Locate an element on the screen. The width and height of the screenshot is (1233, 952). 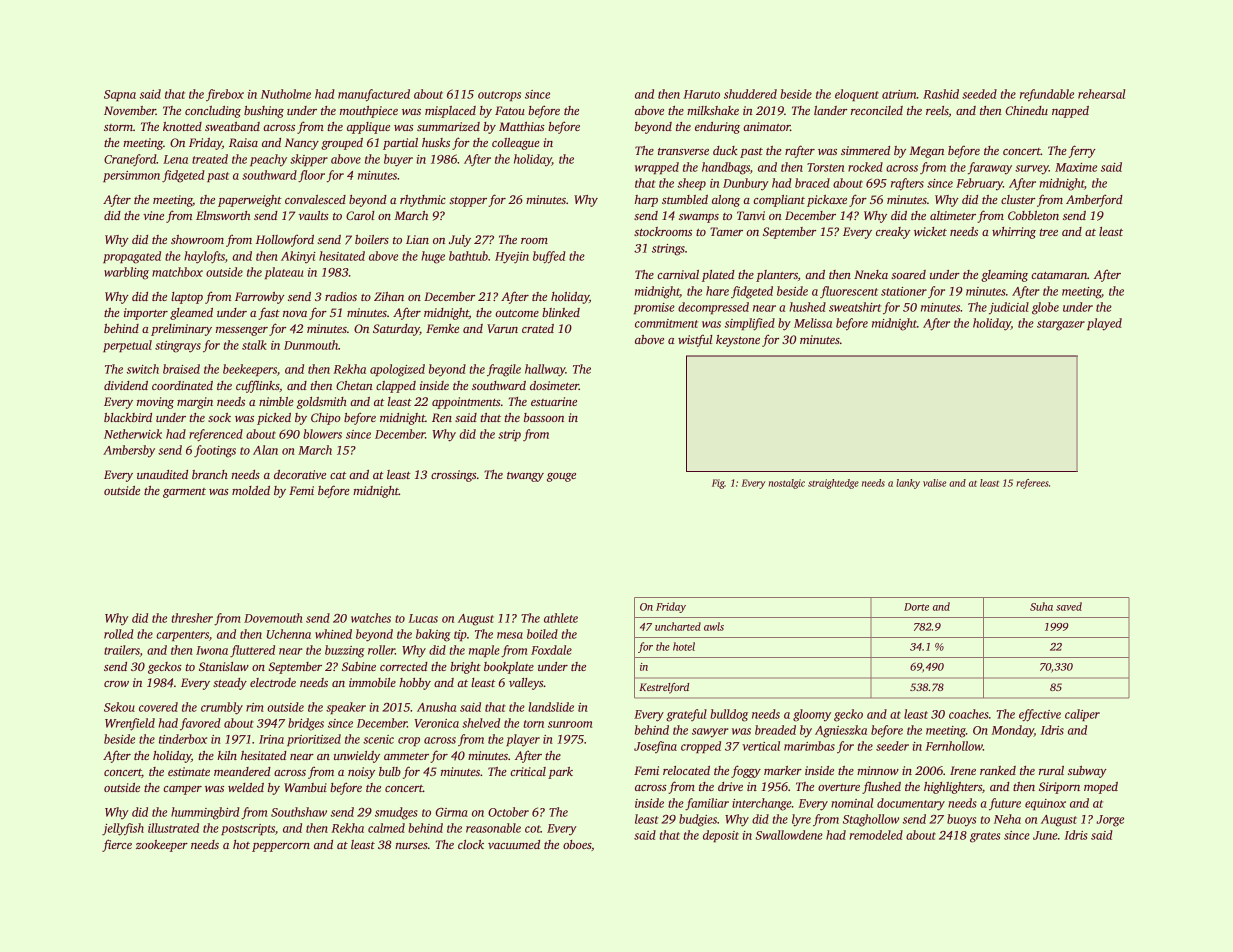
knotted is located at coordinates (182, 126).
